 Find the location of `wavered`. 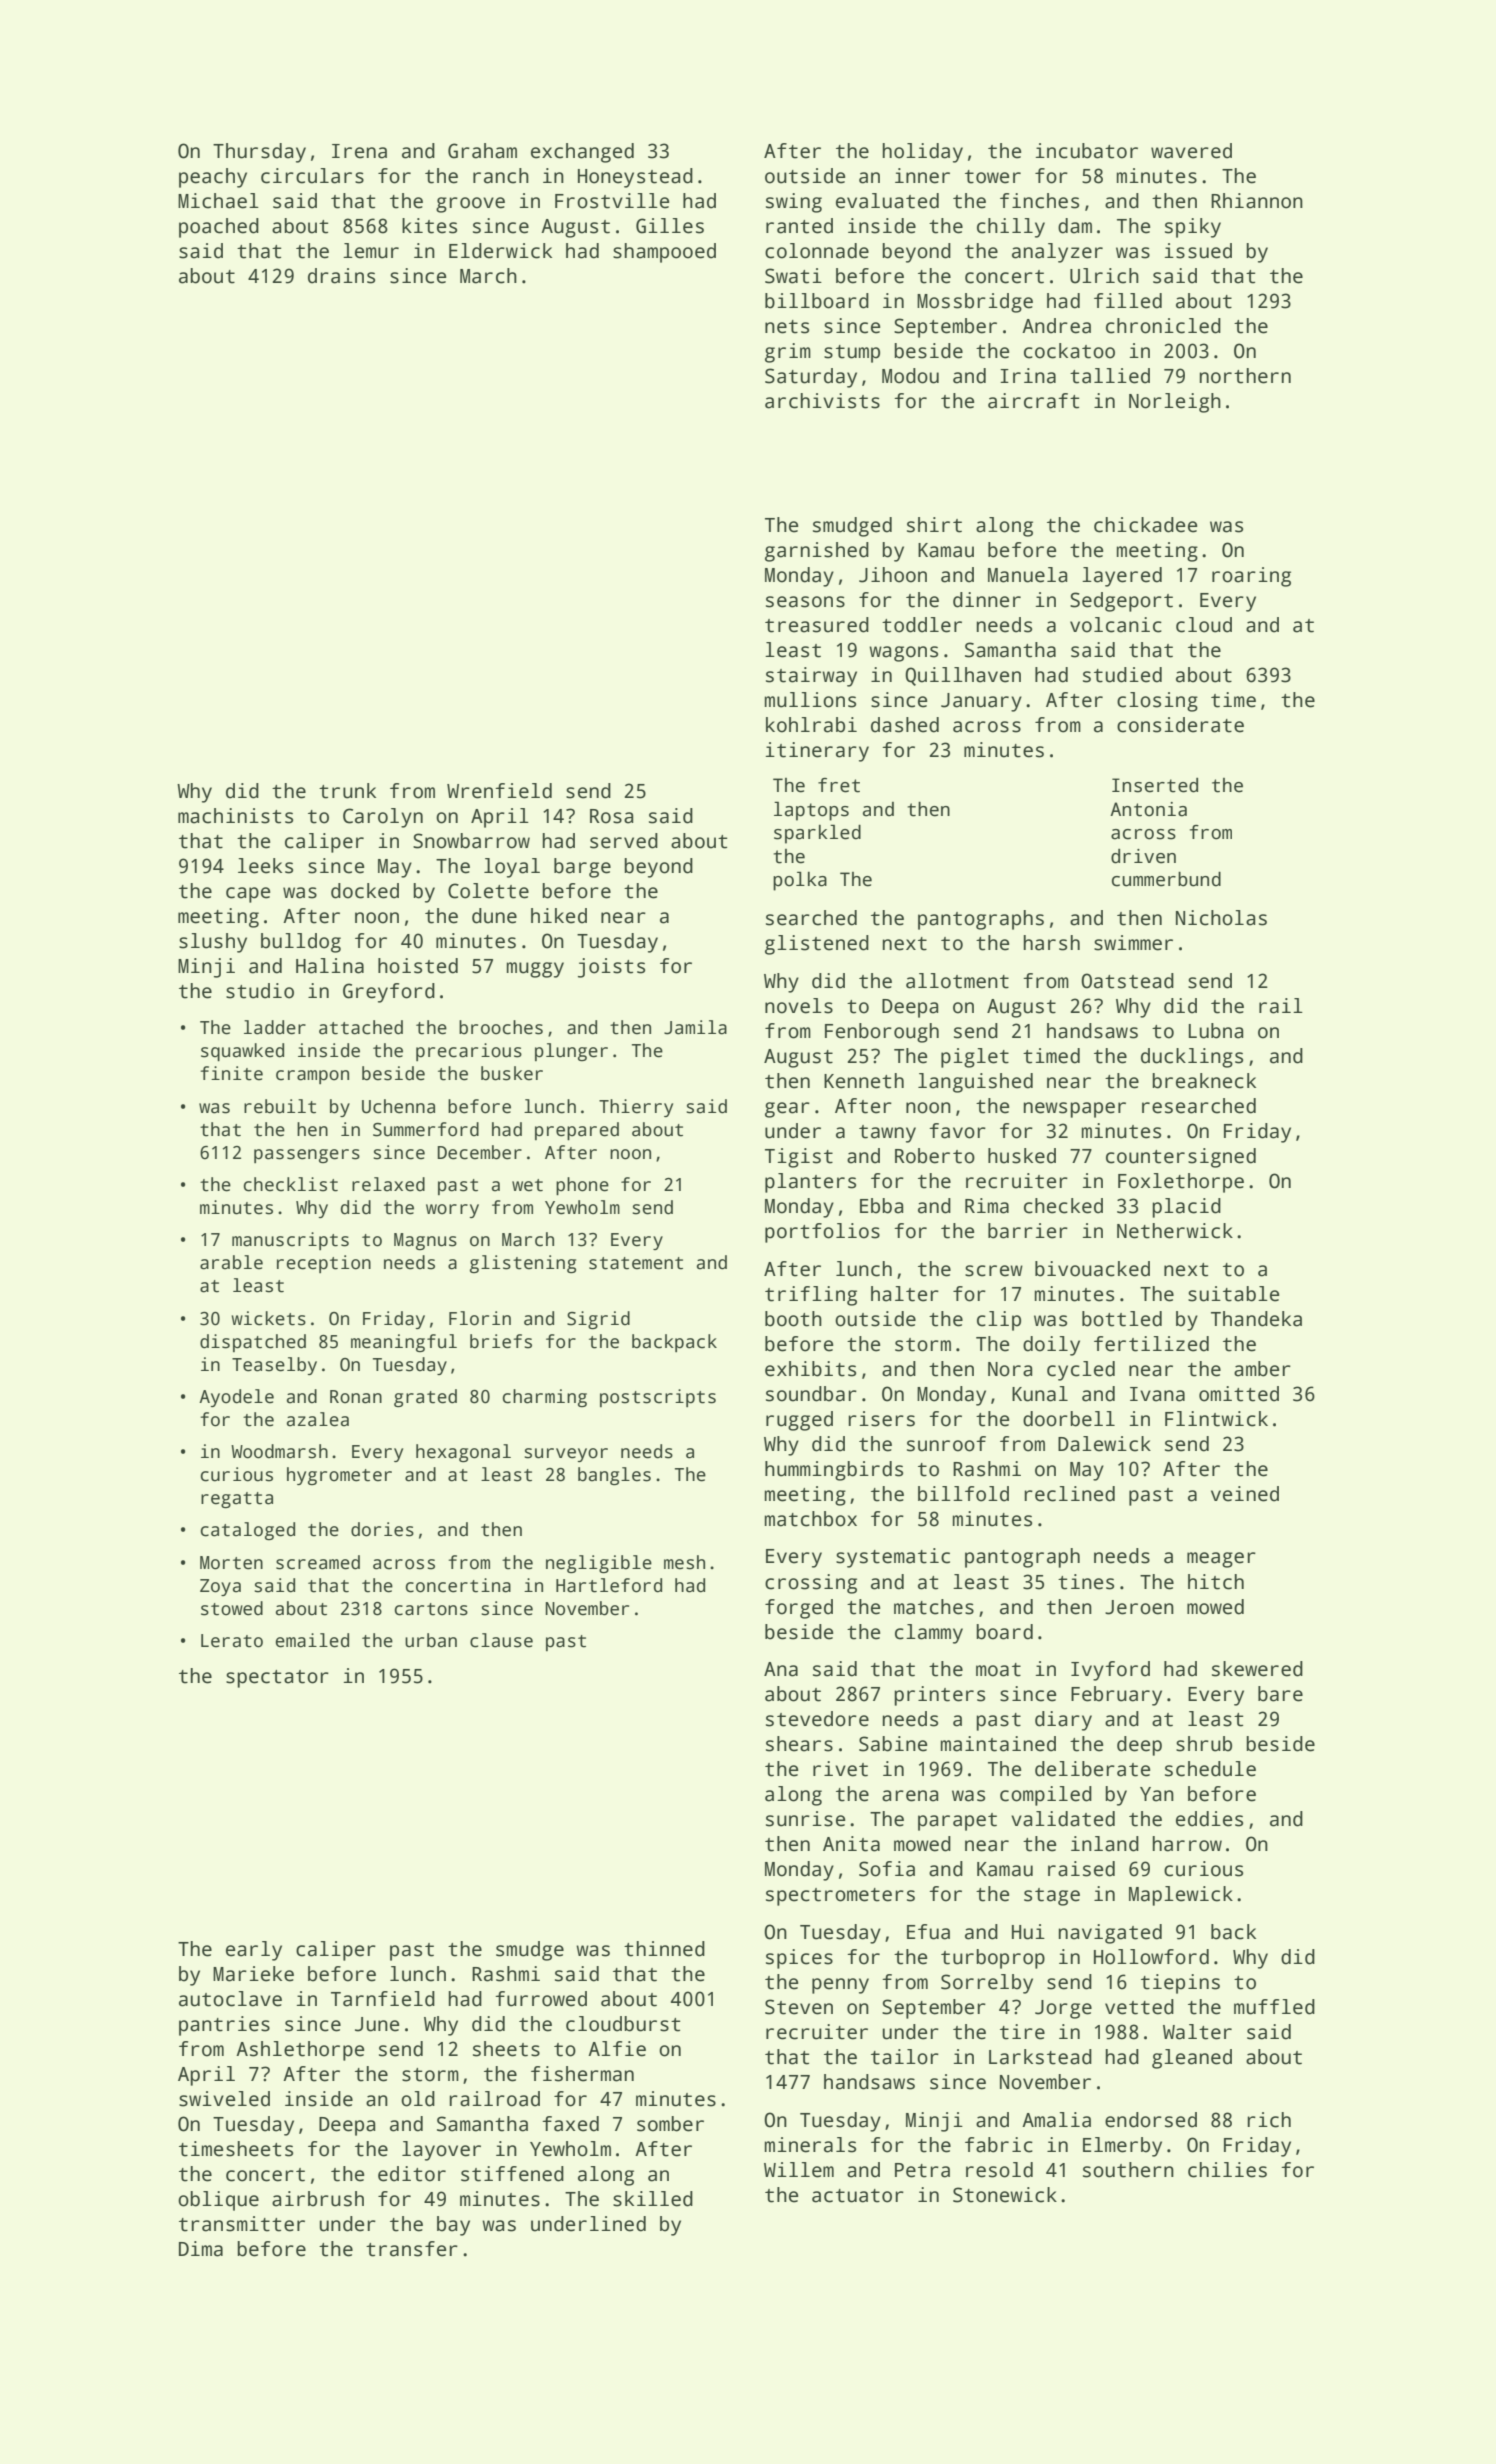

wavered is located at coordinates (1191, 151).
